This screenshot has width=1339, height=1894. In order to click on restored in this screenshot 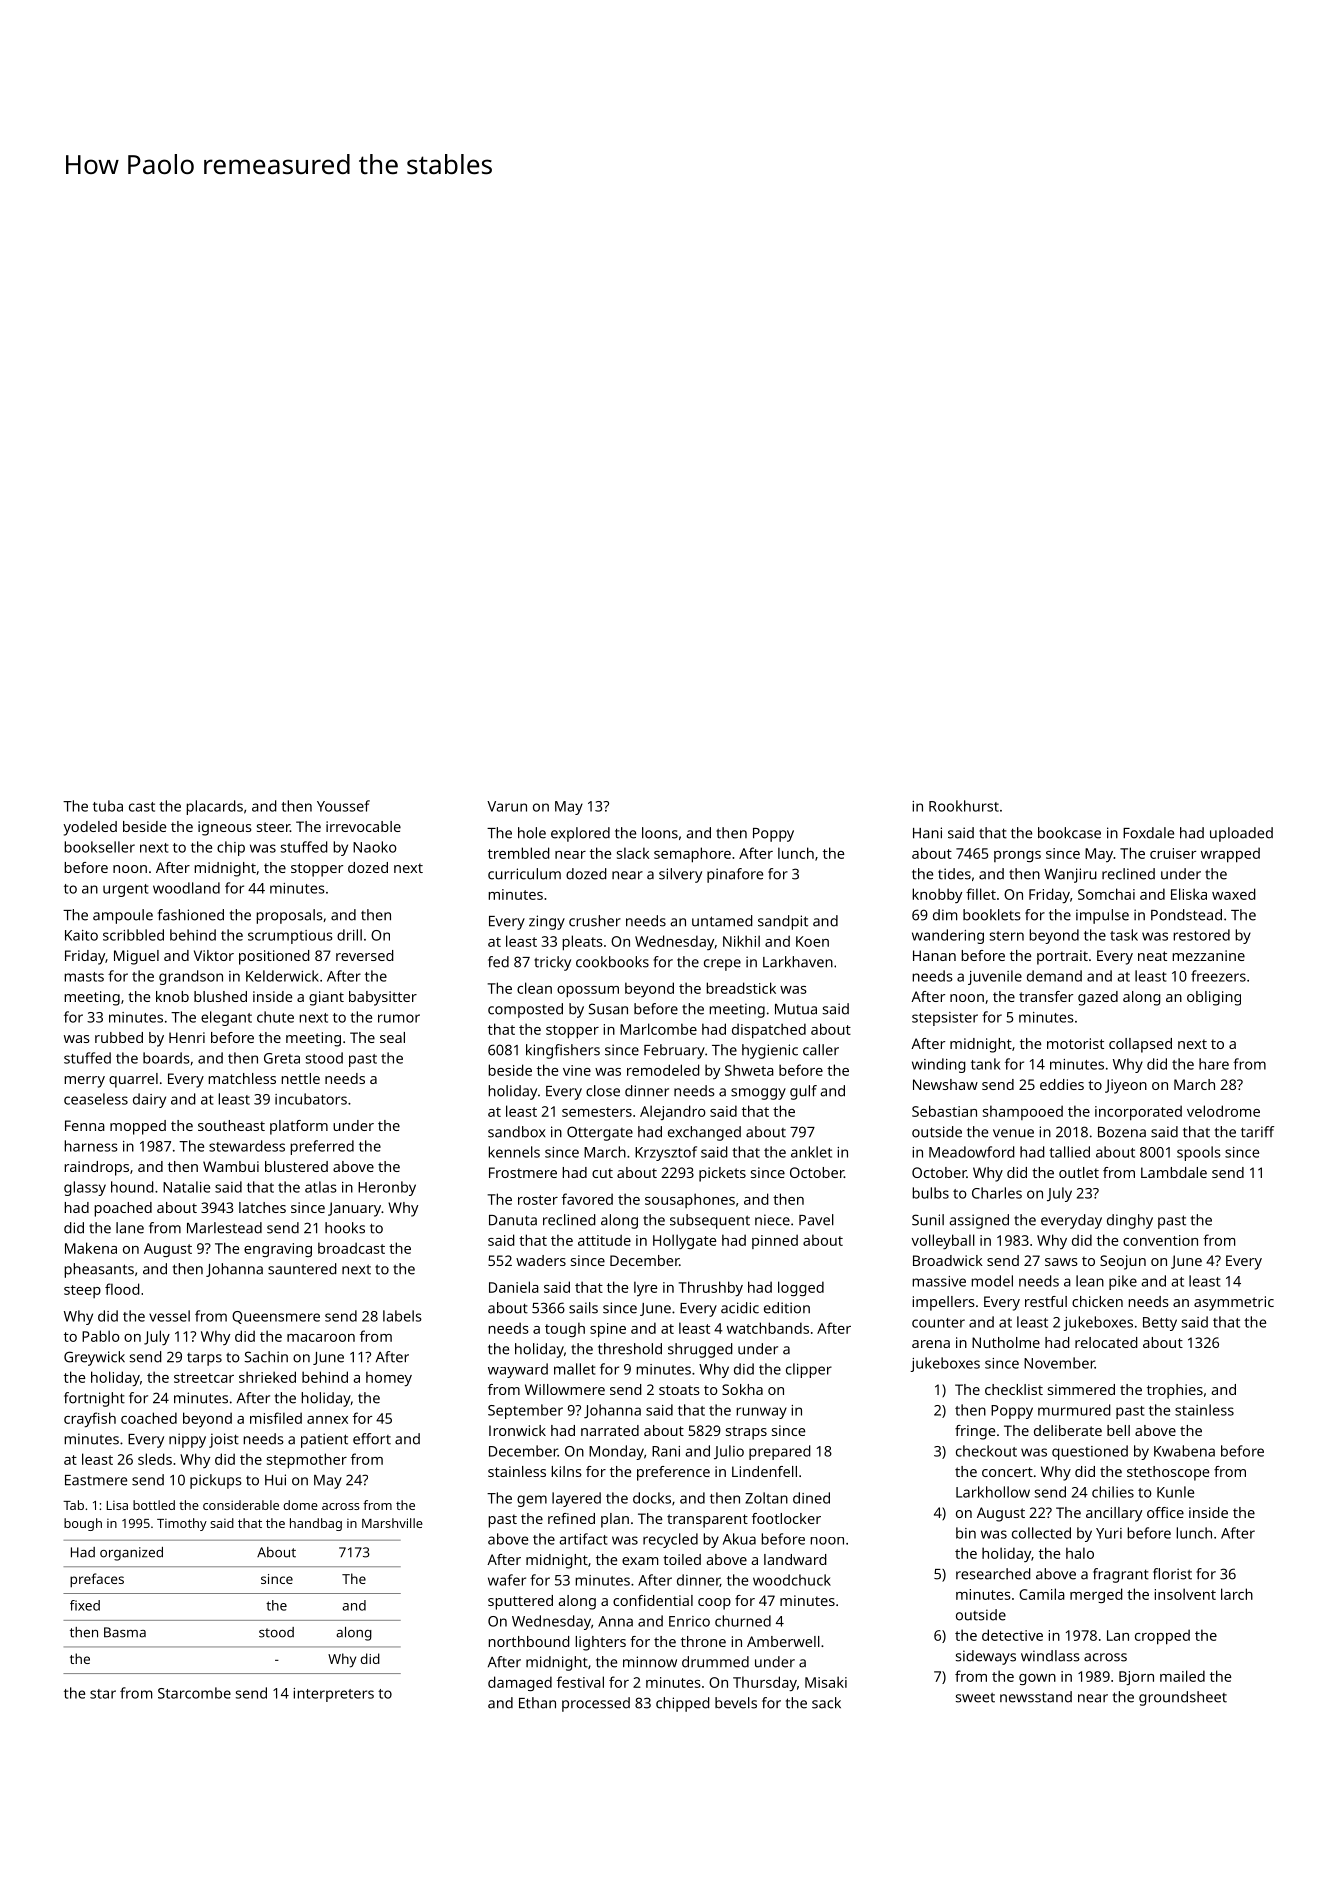, I will do `click(1201, 935)`.
